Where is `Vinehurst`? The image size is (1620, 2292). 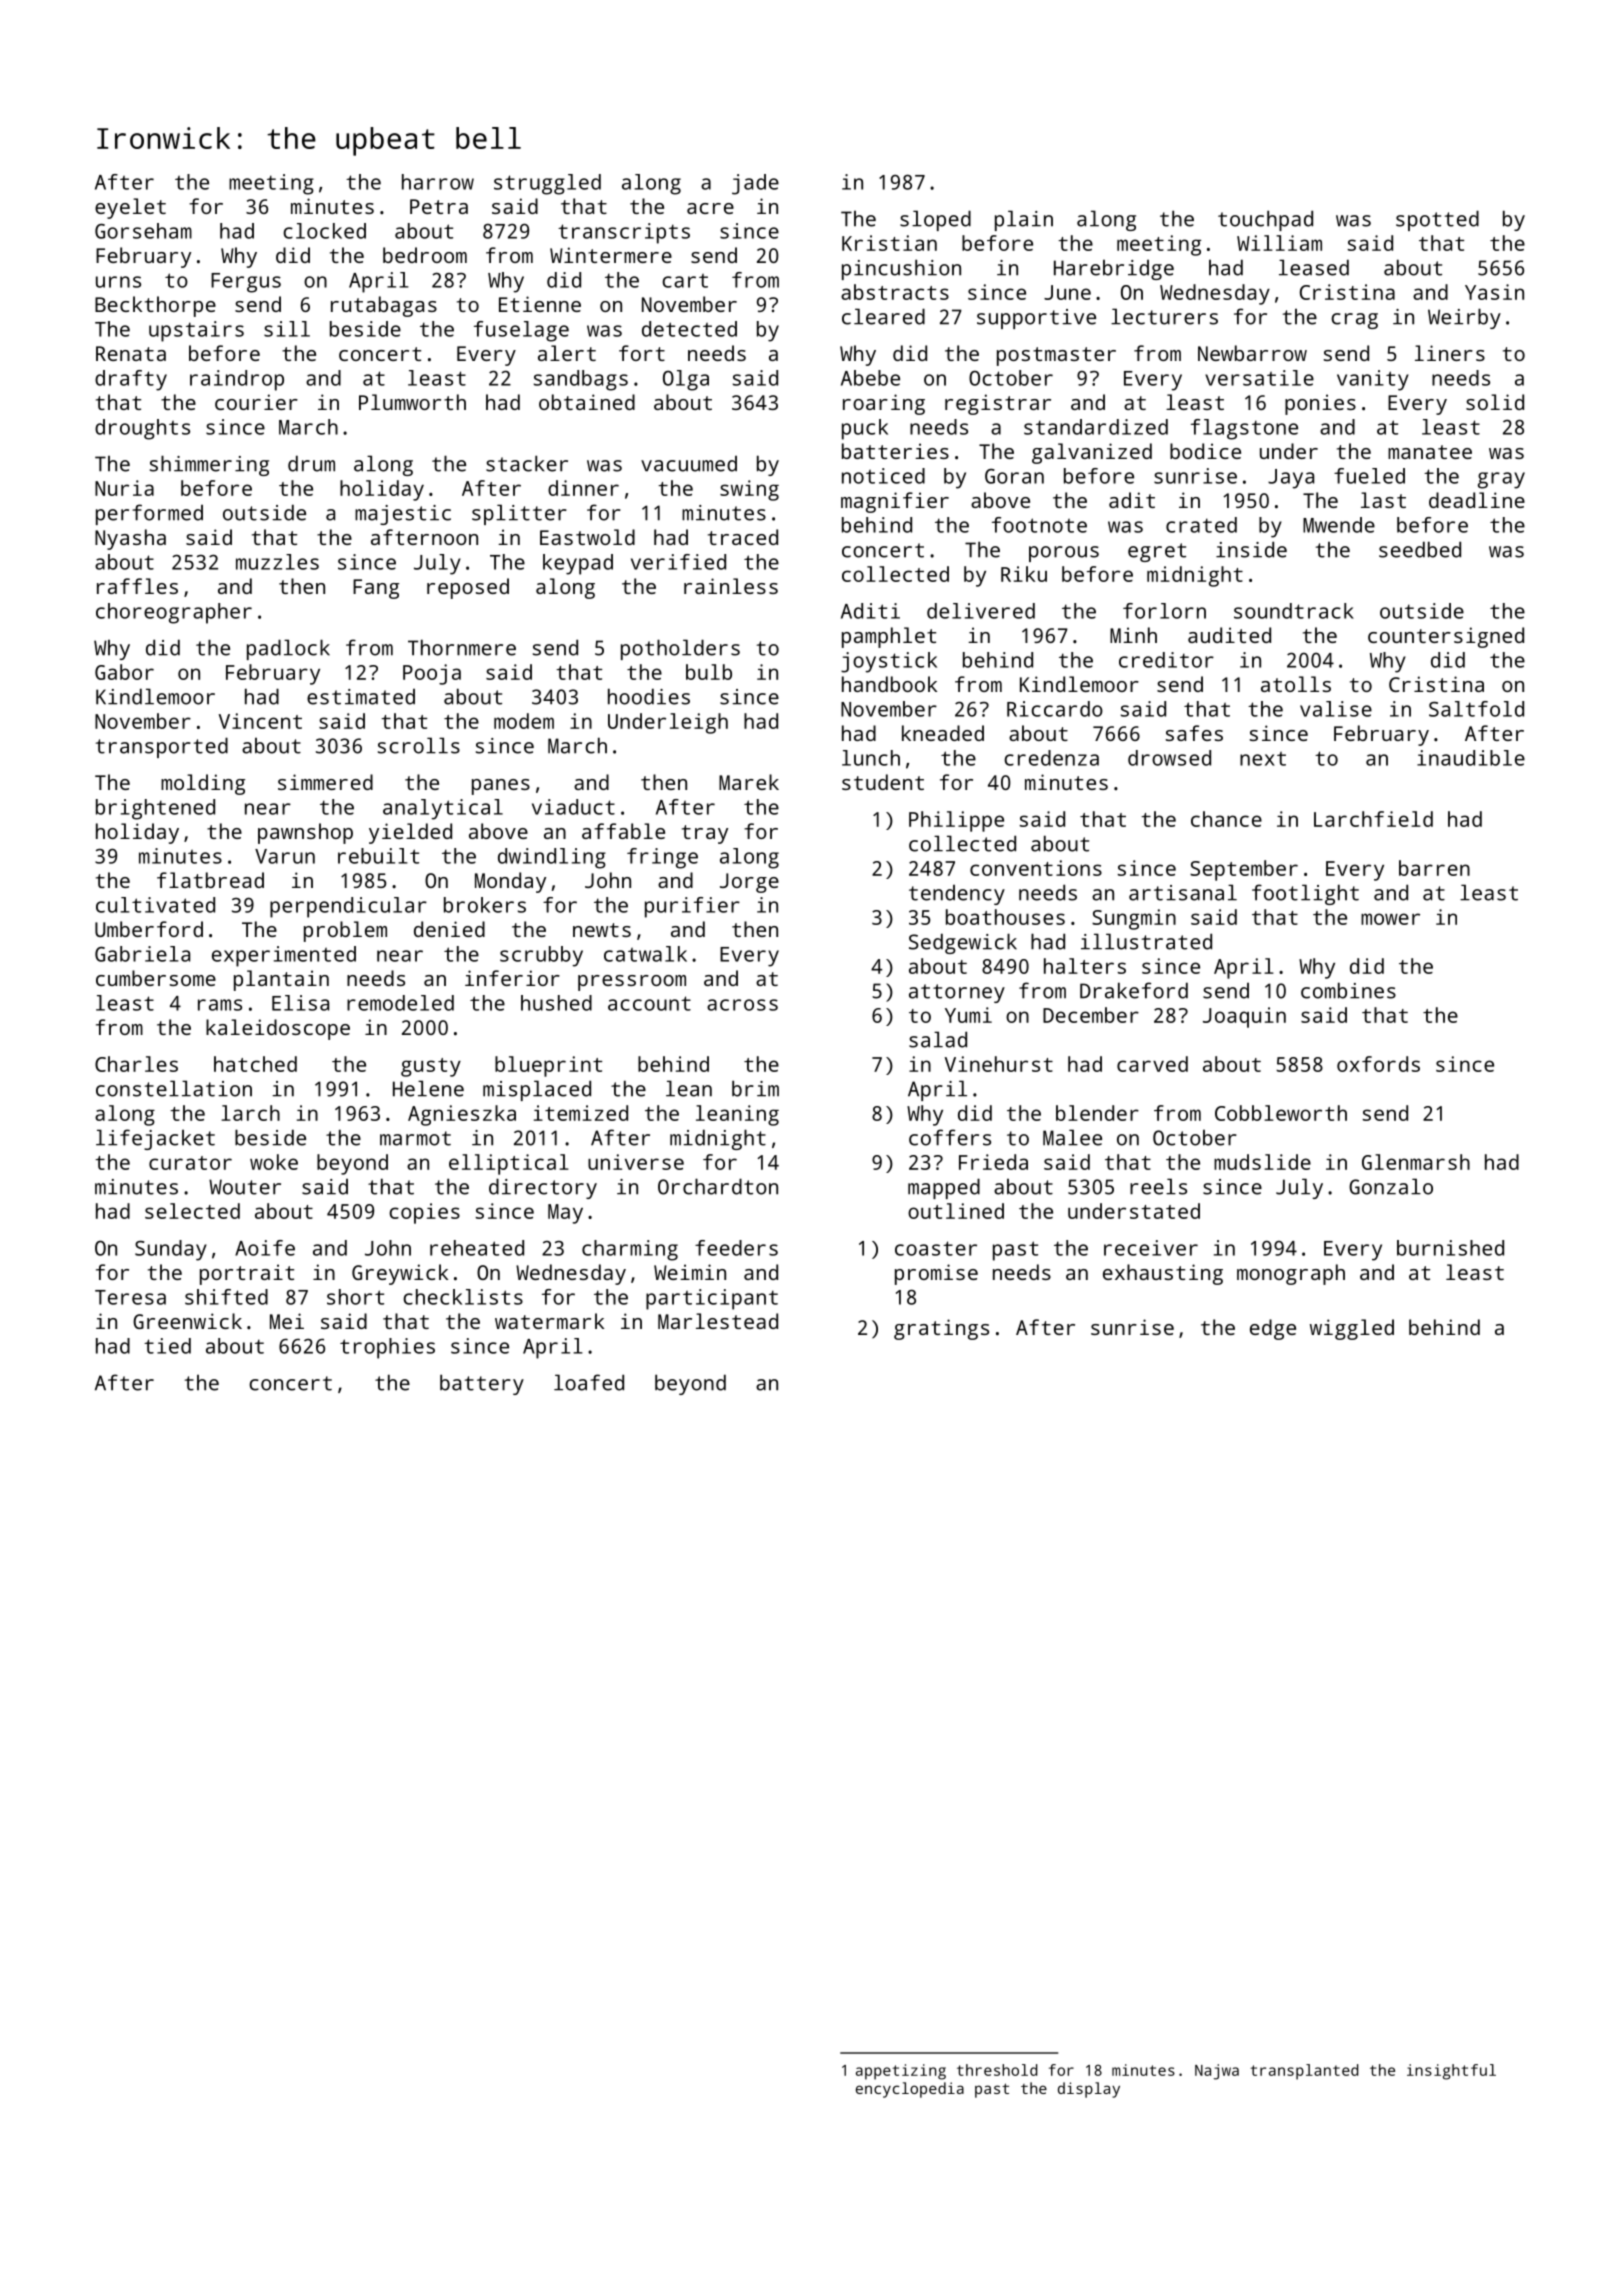
Vinehurst is located at coordinates (999, 1064).
